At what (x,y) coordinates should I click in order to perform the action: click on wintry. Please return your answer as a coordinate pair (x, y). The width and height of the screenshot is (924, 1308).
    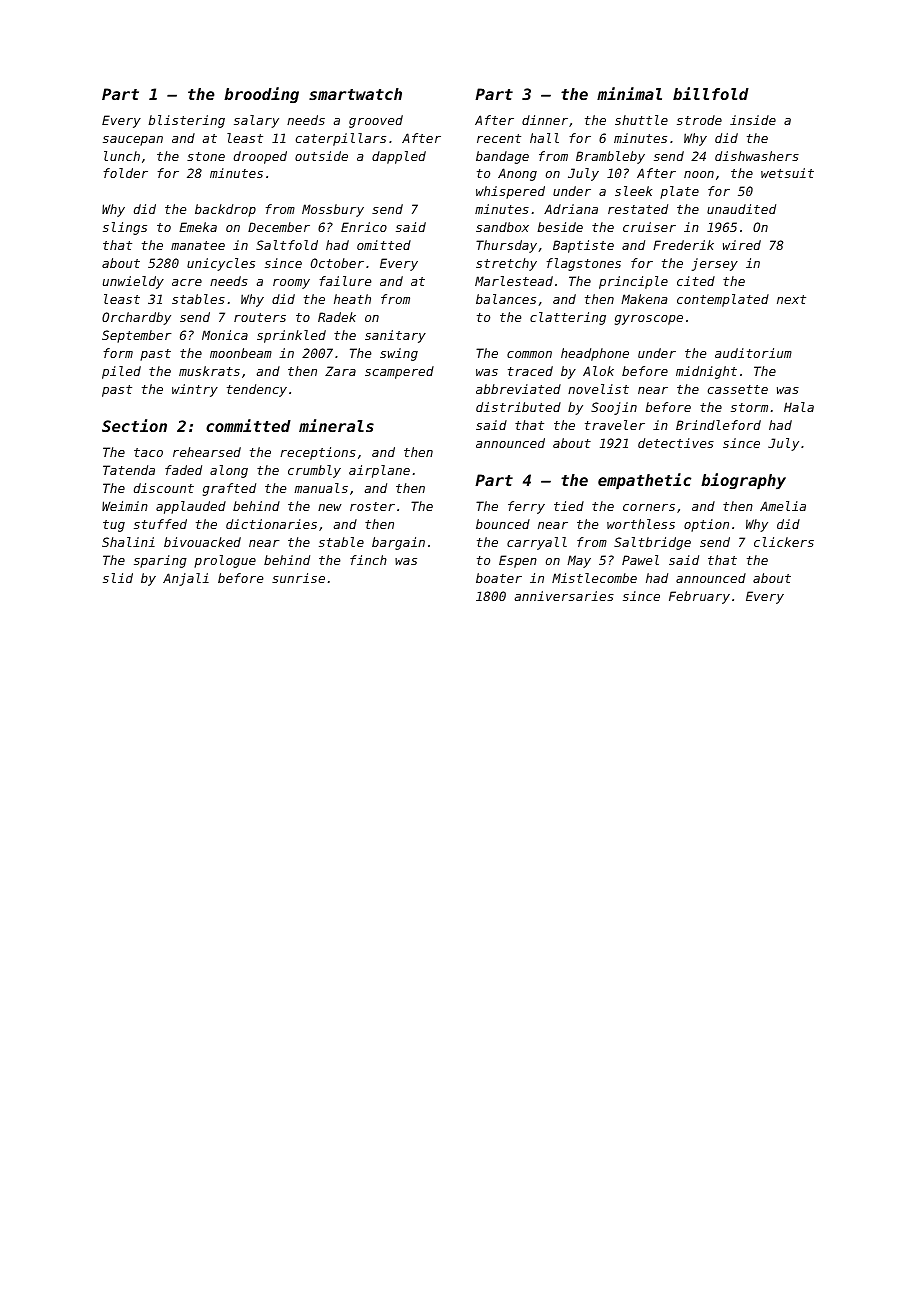
    Looking at the image, I should click on (195, 390).
